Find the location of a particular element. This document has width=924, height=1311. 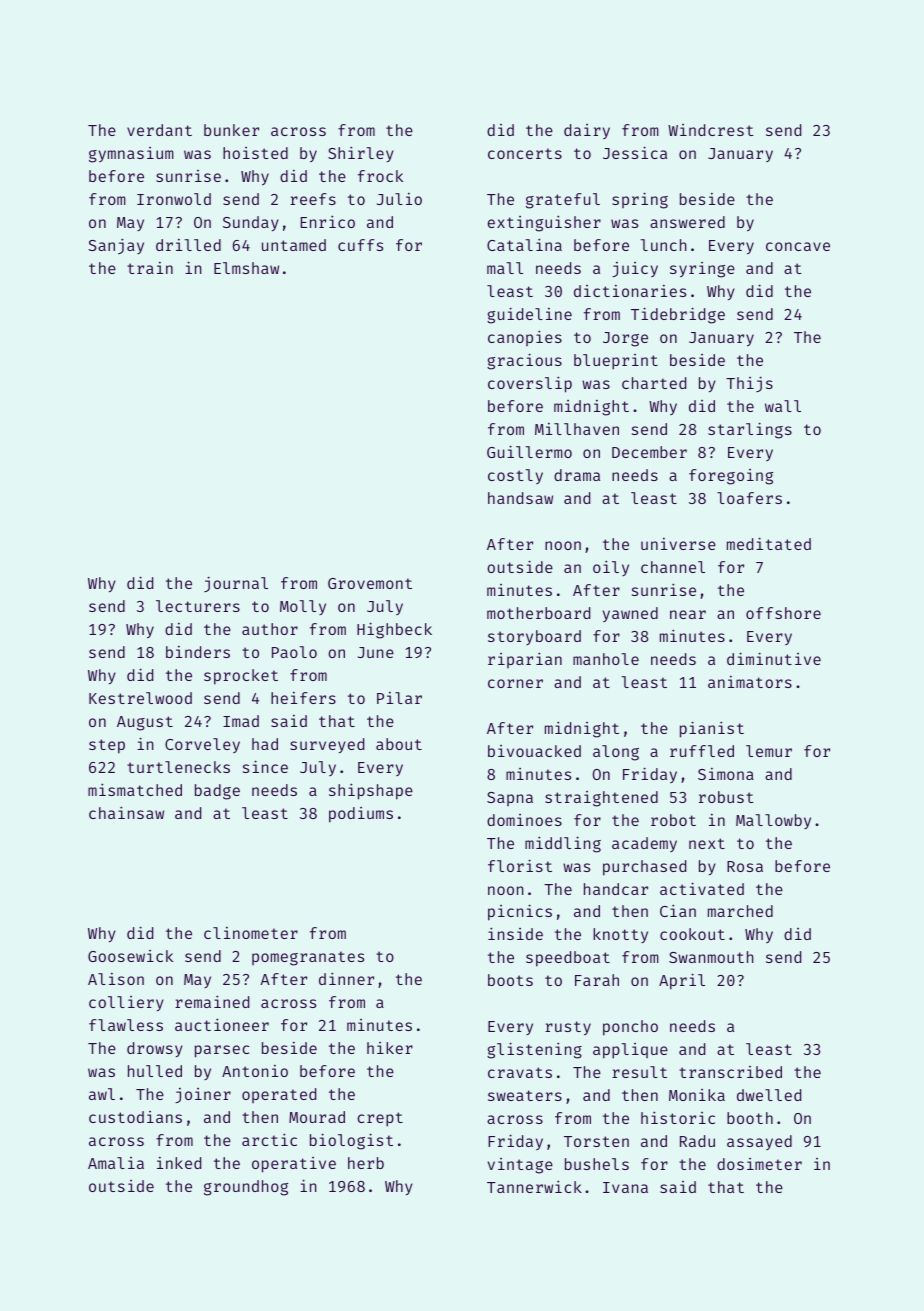

animators is located at coordinates (750, 682).
